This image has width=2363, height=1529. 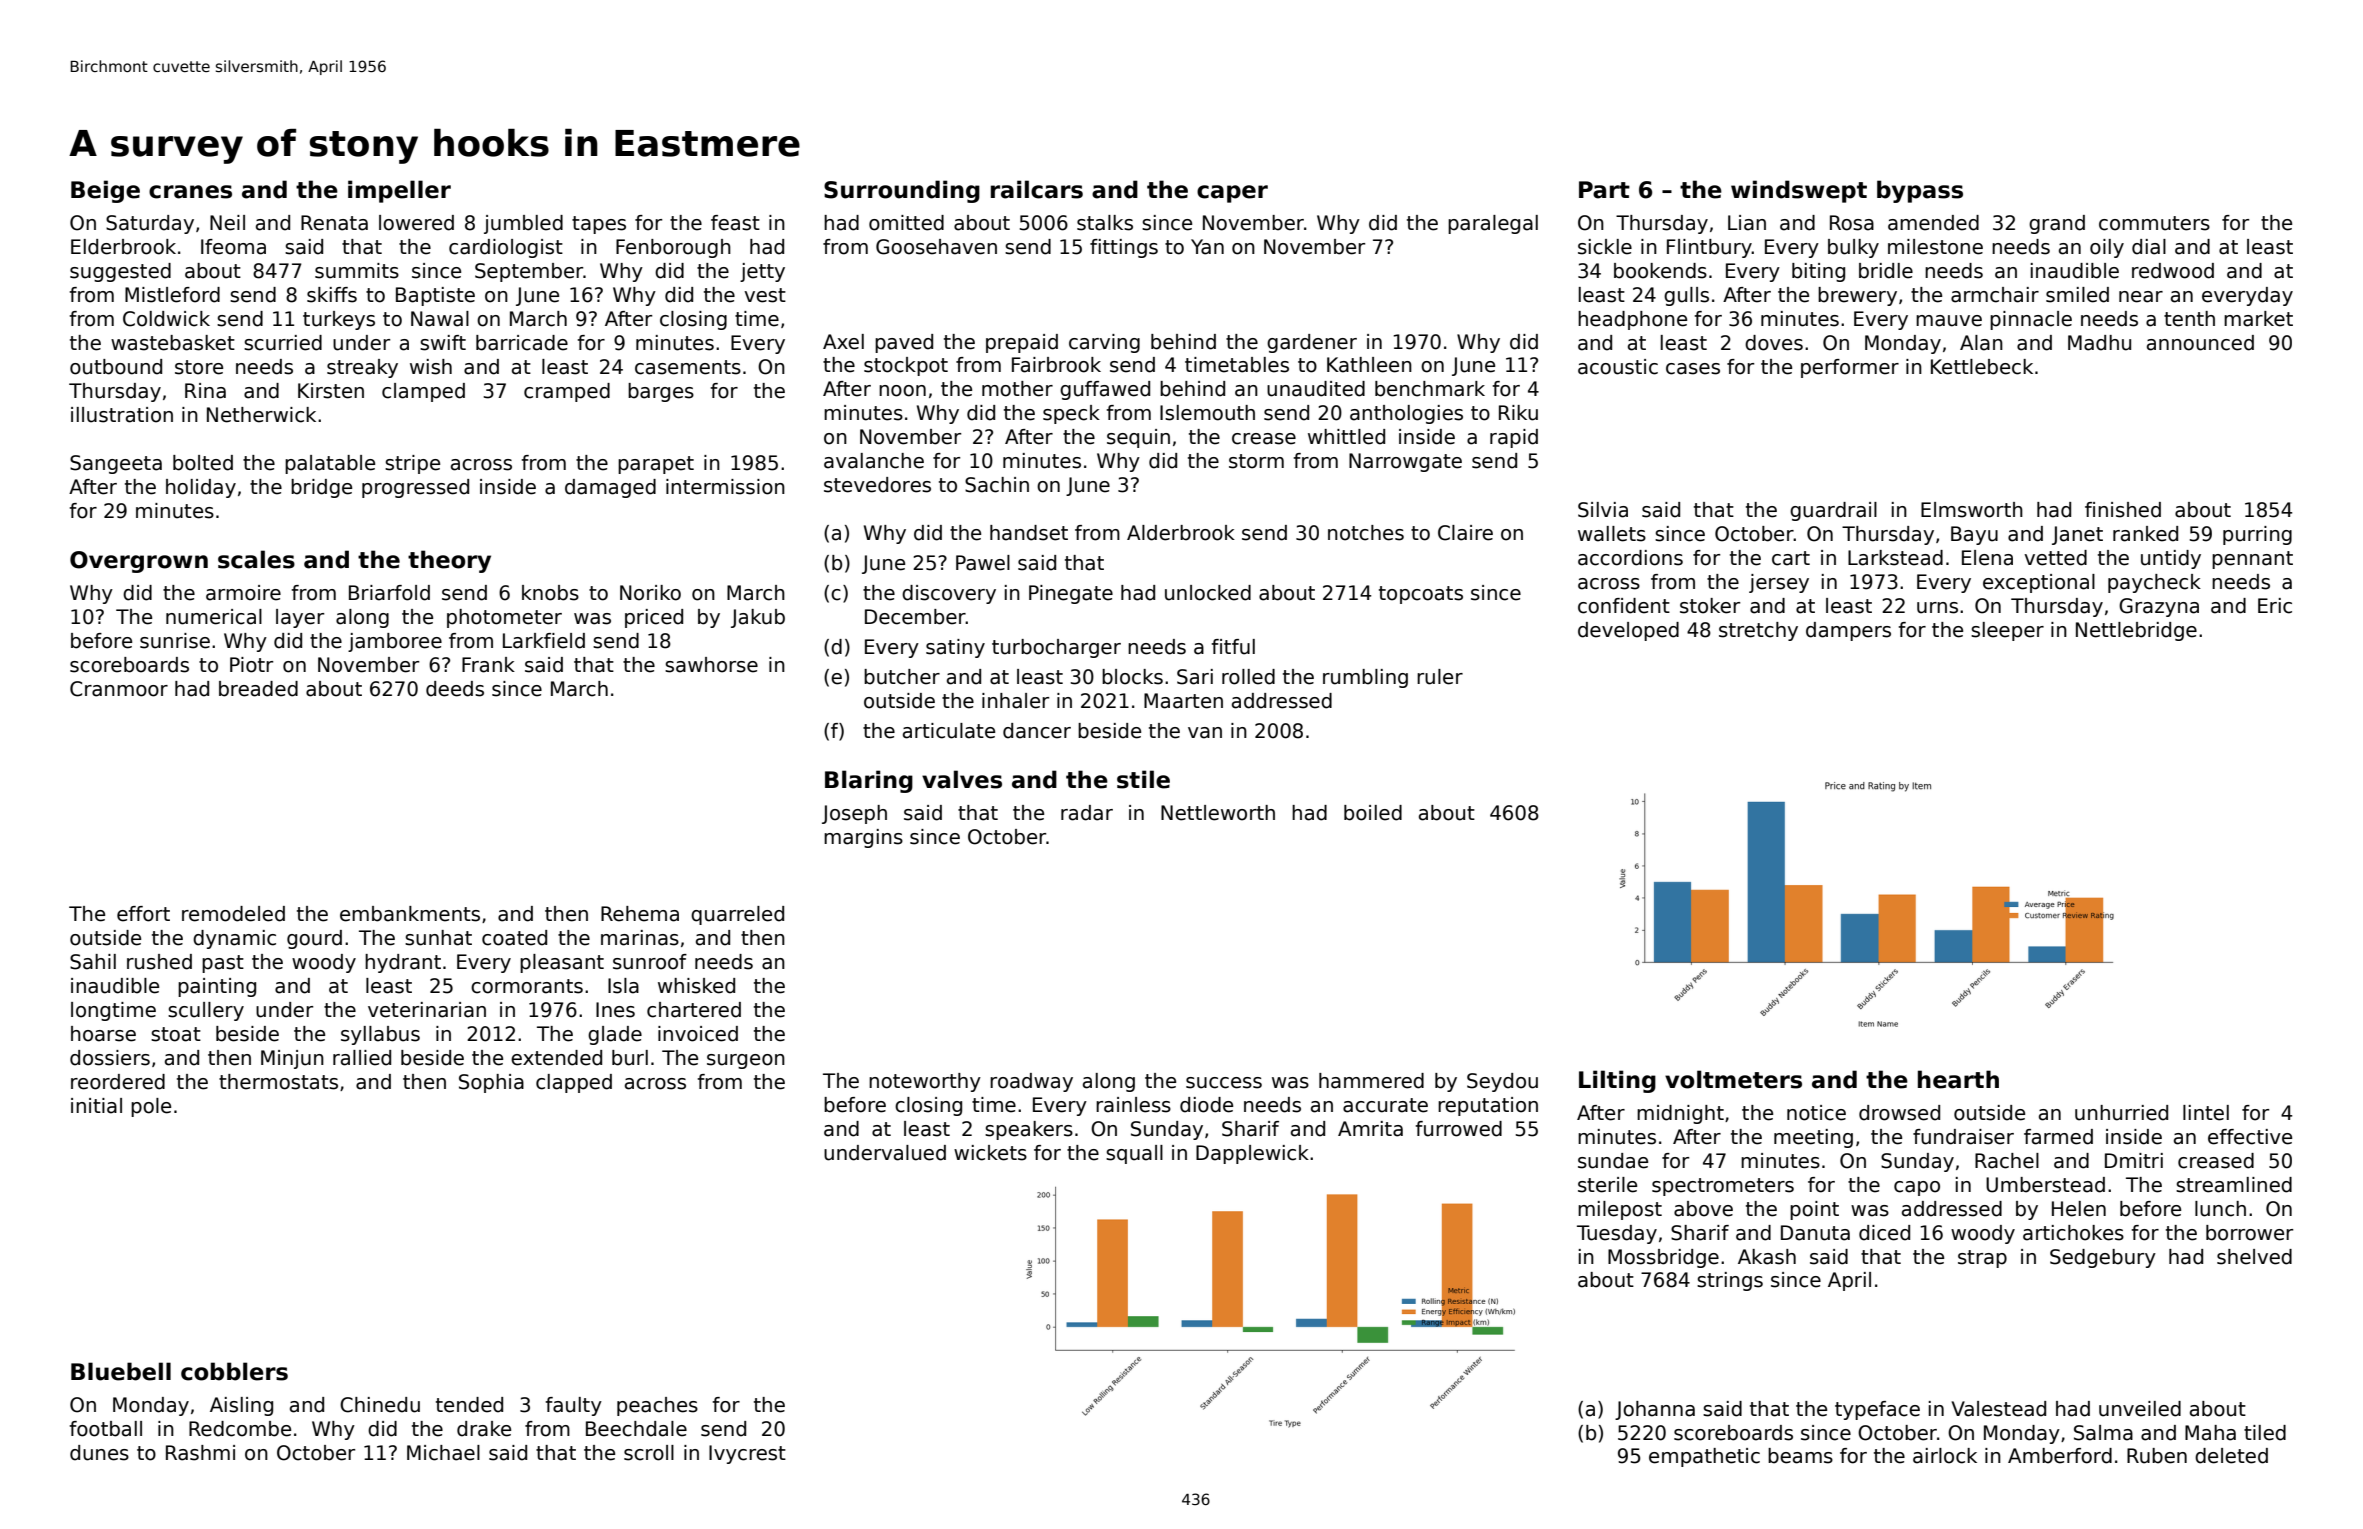 What do you see at coordinates (1758, 631) in the image?
I see `stretchy` at bounding box center [1758, 631].
